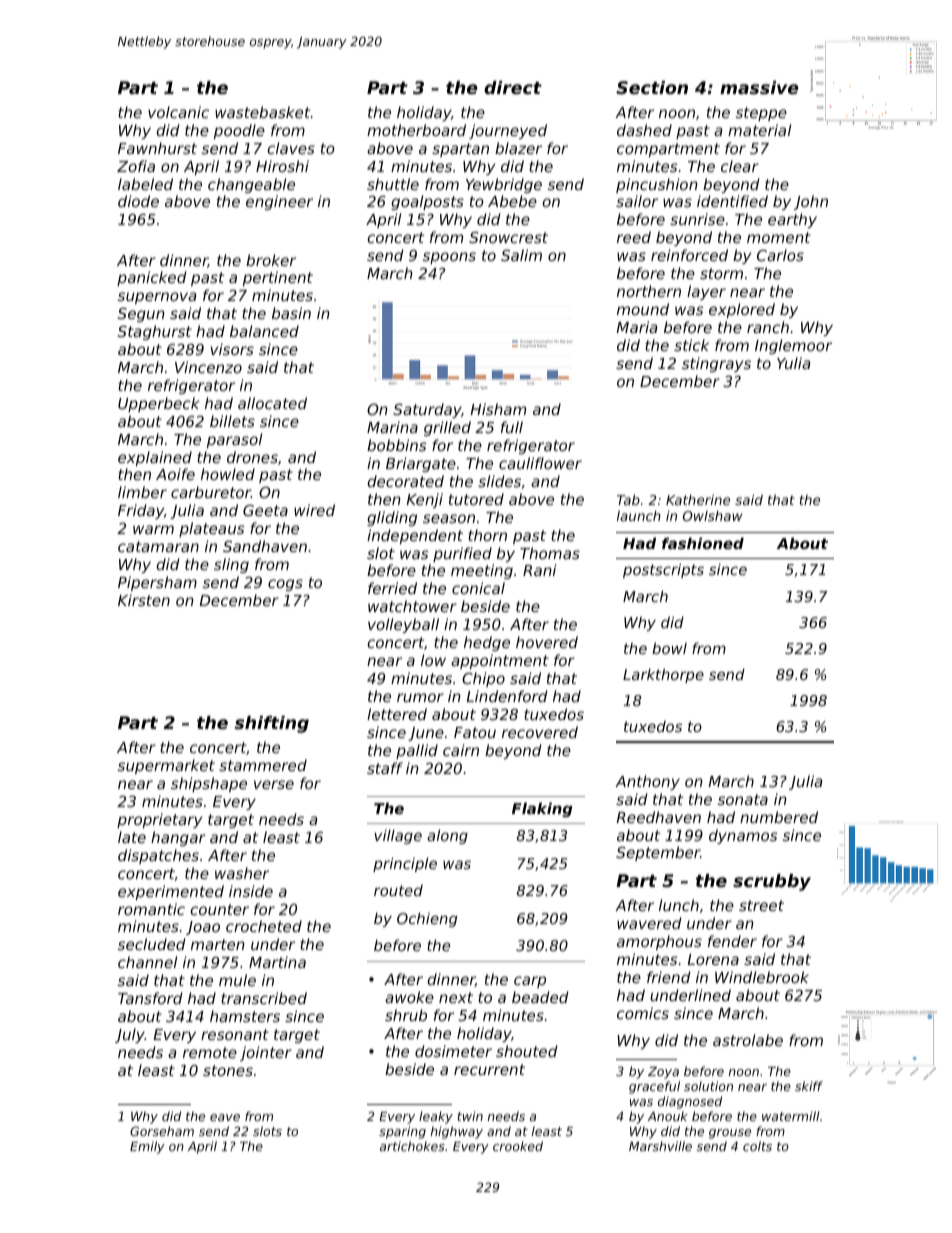  Describe the element at coordinates (398, 837) in the image. I see `village` at that location.
